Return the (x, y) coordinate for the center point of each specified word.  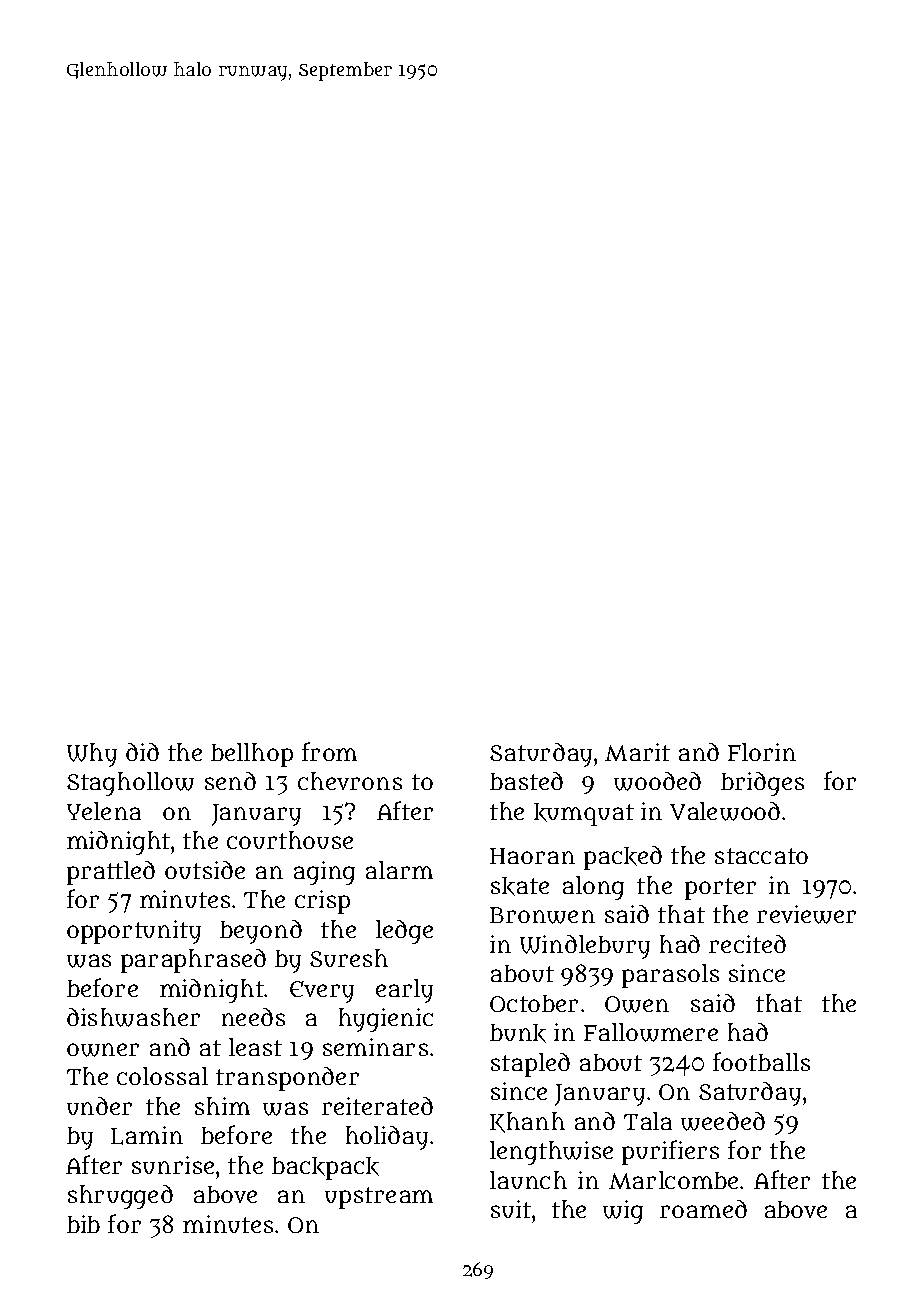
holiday (387, 1138)
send (230, 781)
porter (720, 889)
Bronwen (542, 915)
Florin (762, 752)
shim (222, 1106)
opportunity (134, 932)
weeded (723, 1121)
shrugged (120, 1197)
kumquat (584, 814)
